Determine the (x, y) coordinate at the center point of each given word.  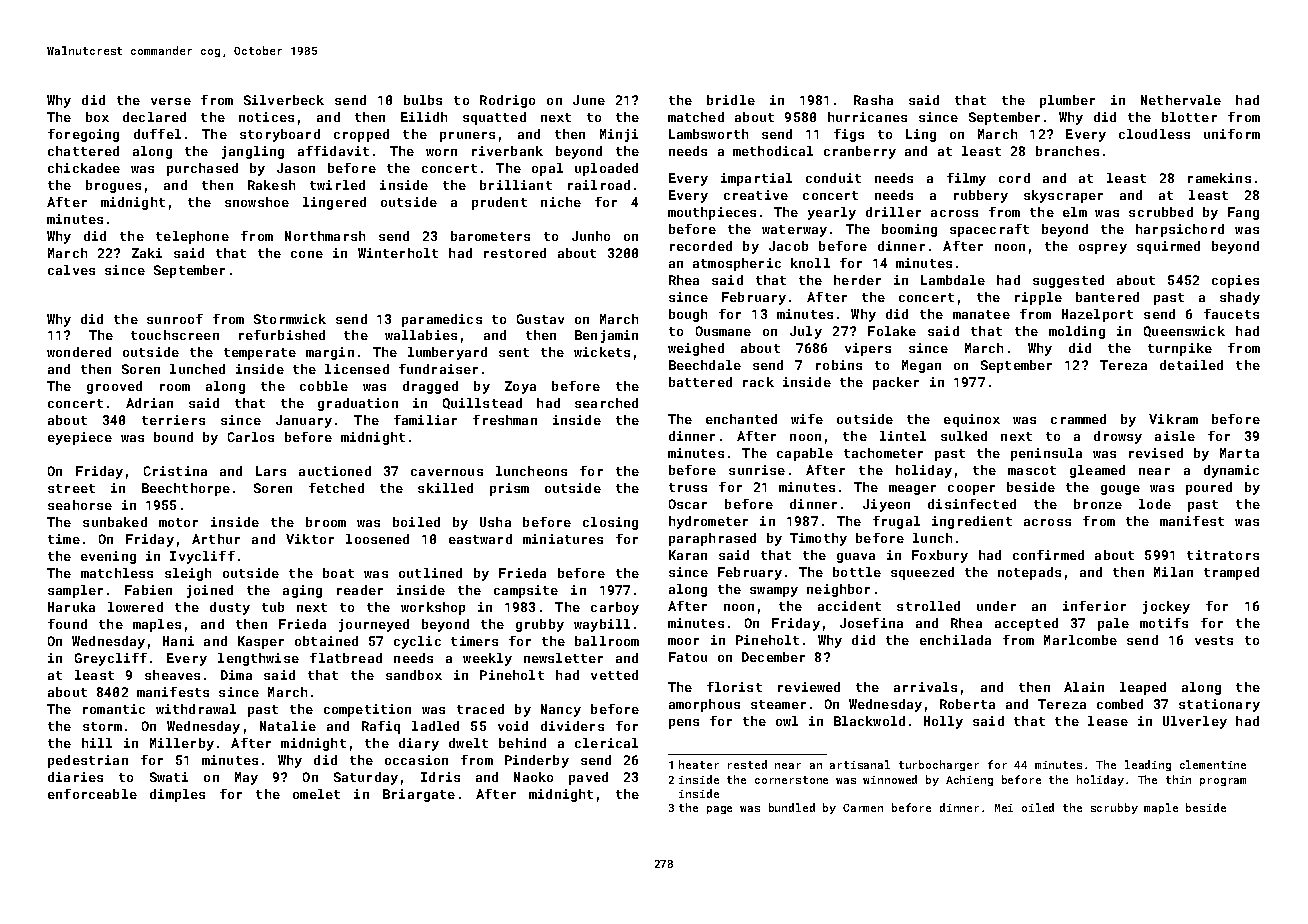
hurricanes (867, 117)
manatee (981, 314)
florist (734, 687)
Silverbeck (284, 100)
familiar (425, 420)
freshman (505, 420)
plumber (1067, 101)
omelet (316, 794)
